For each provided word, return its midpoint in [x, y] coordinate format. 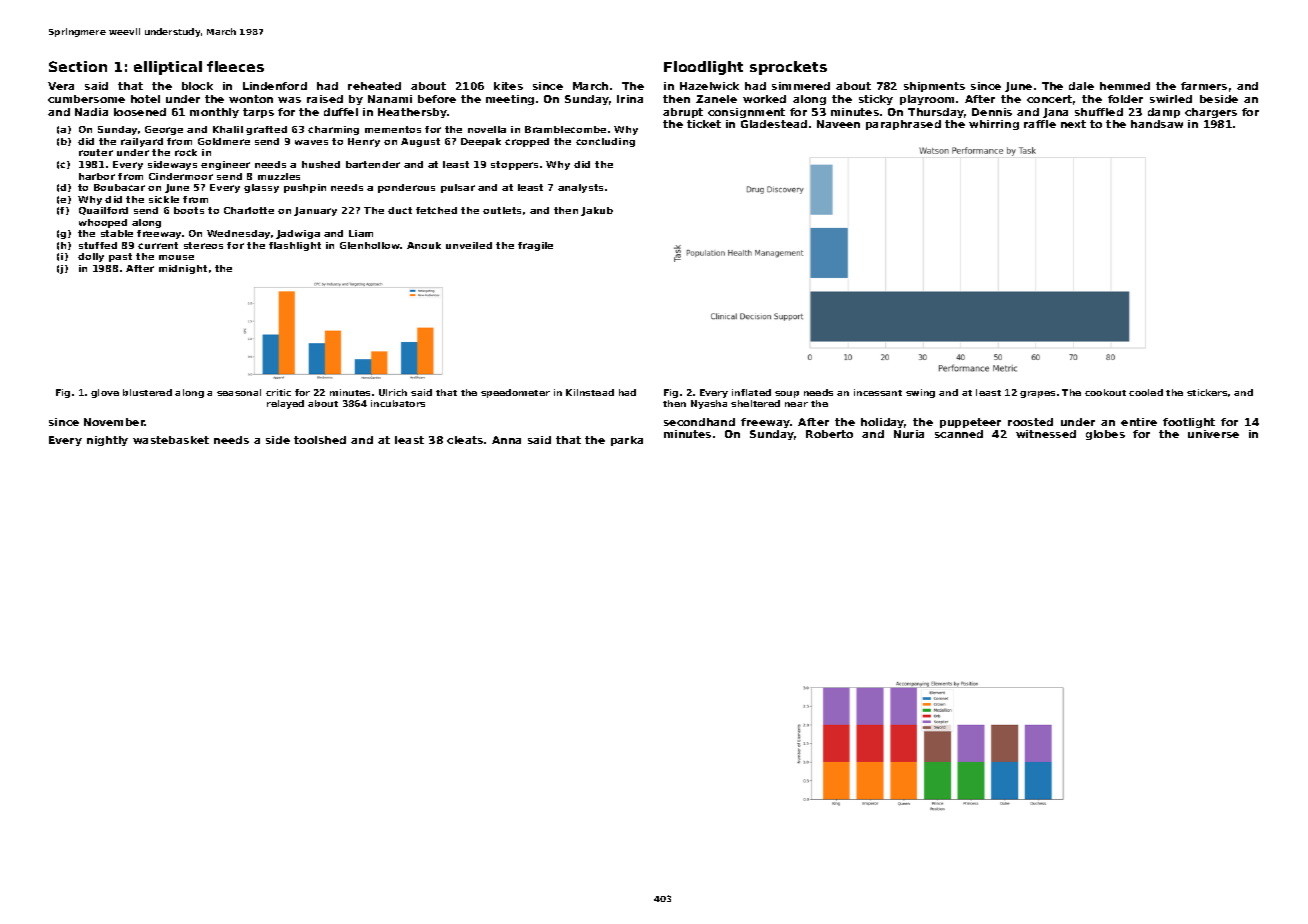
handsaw [1157, 124]
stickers [1207, 392]
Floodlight [703, 68]
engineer [225, 165]
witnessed [1046, 434]
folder [1125, 99]
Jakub [597, 211]
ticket [704, 124]
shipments [934, 87]
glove [105, 393]
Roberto [829, 434]
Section [78, 66]
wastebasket [171, 440]
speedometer [515, 393]
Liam [361, 233]
